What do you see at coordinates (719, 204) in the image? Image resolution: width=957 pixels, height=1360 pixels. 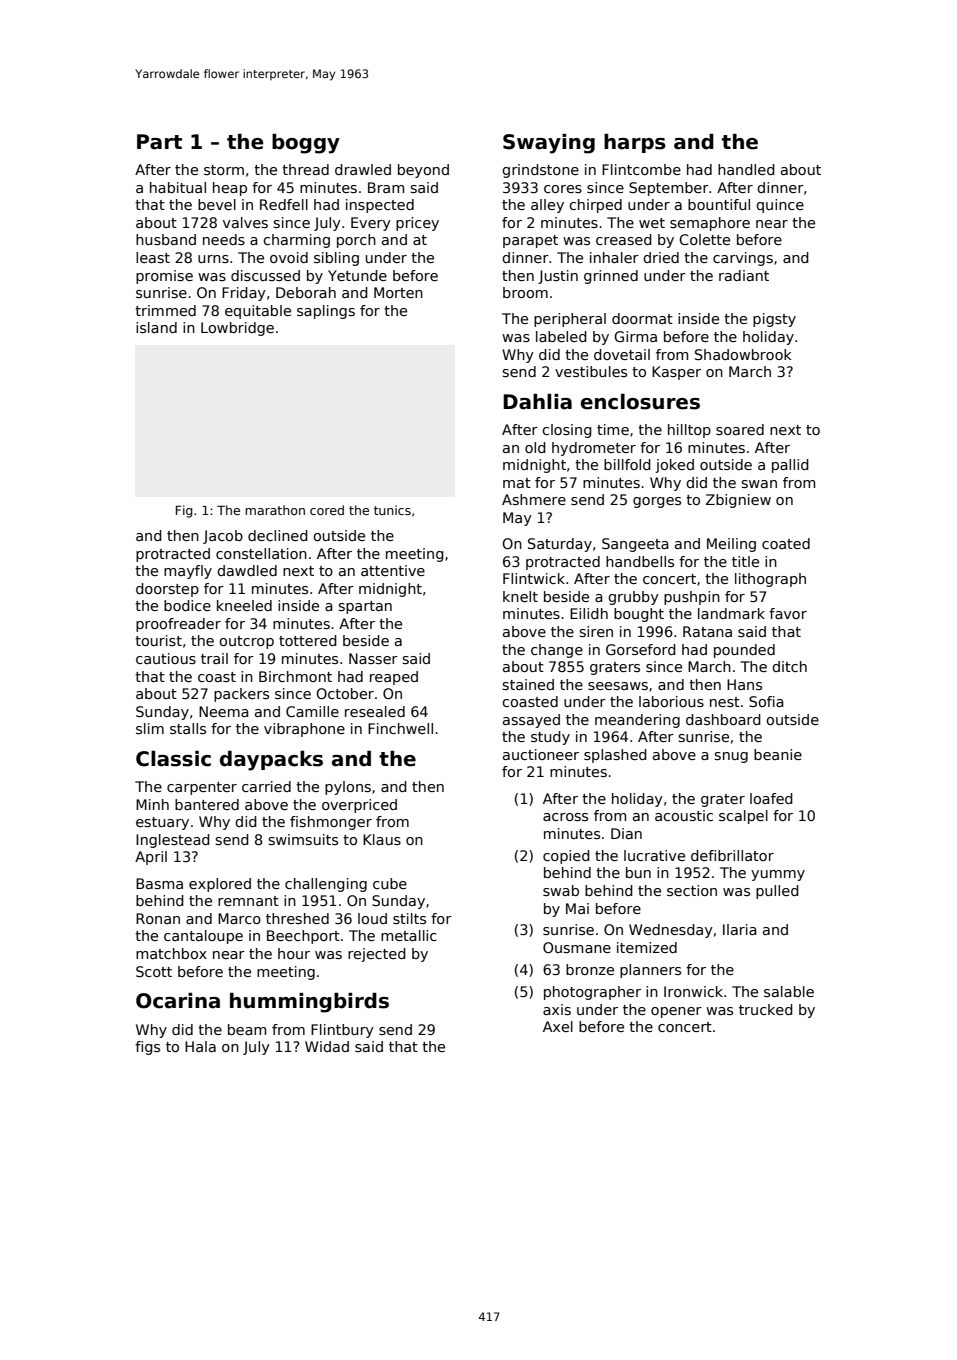 I see `bountiful` at bounding box center [719, 204].
